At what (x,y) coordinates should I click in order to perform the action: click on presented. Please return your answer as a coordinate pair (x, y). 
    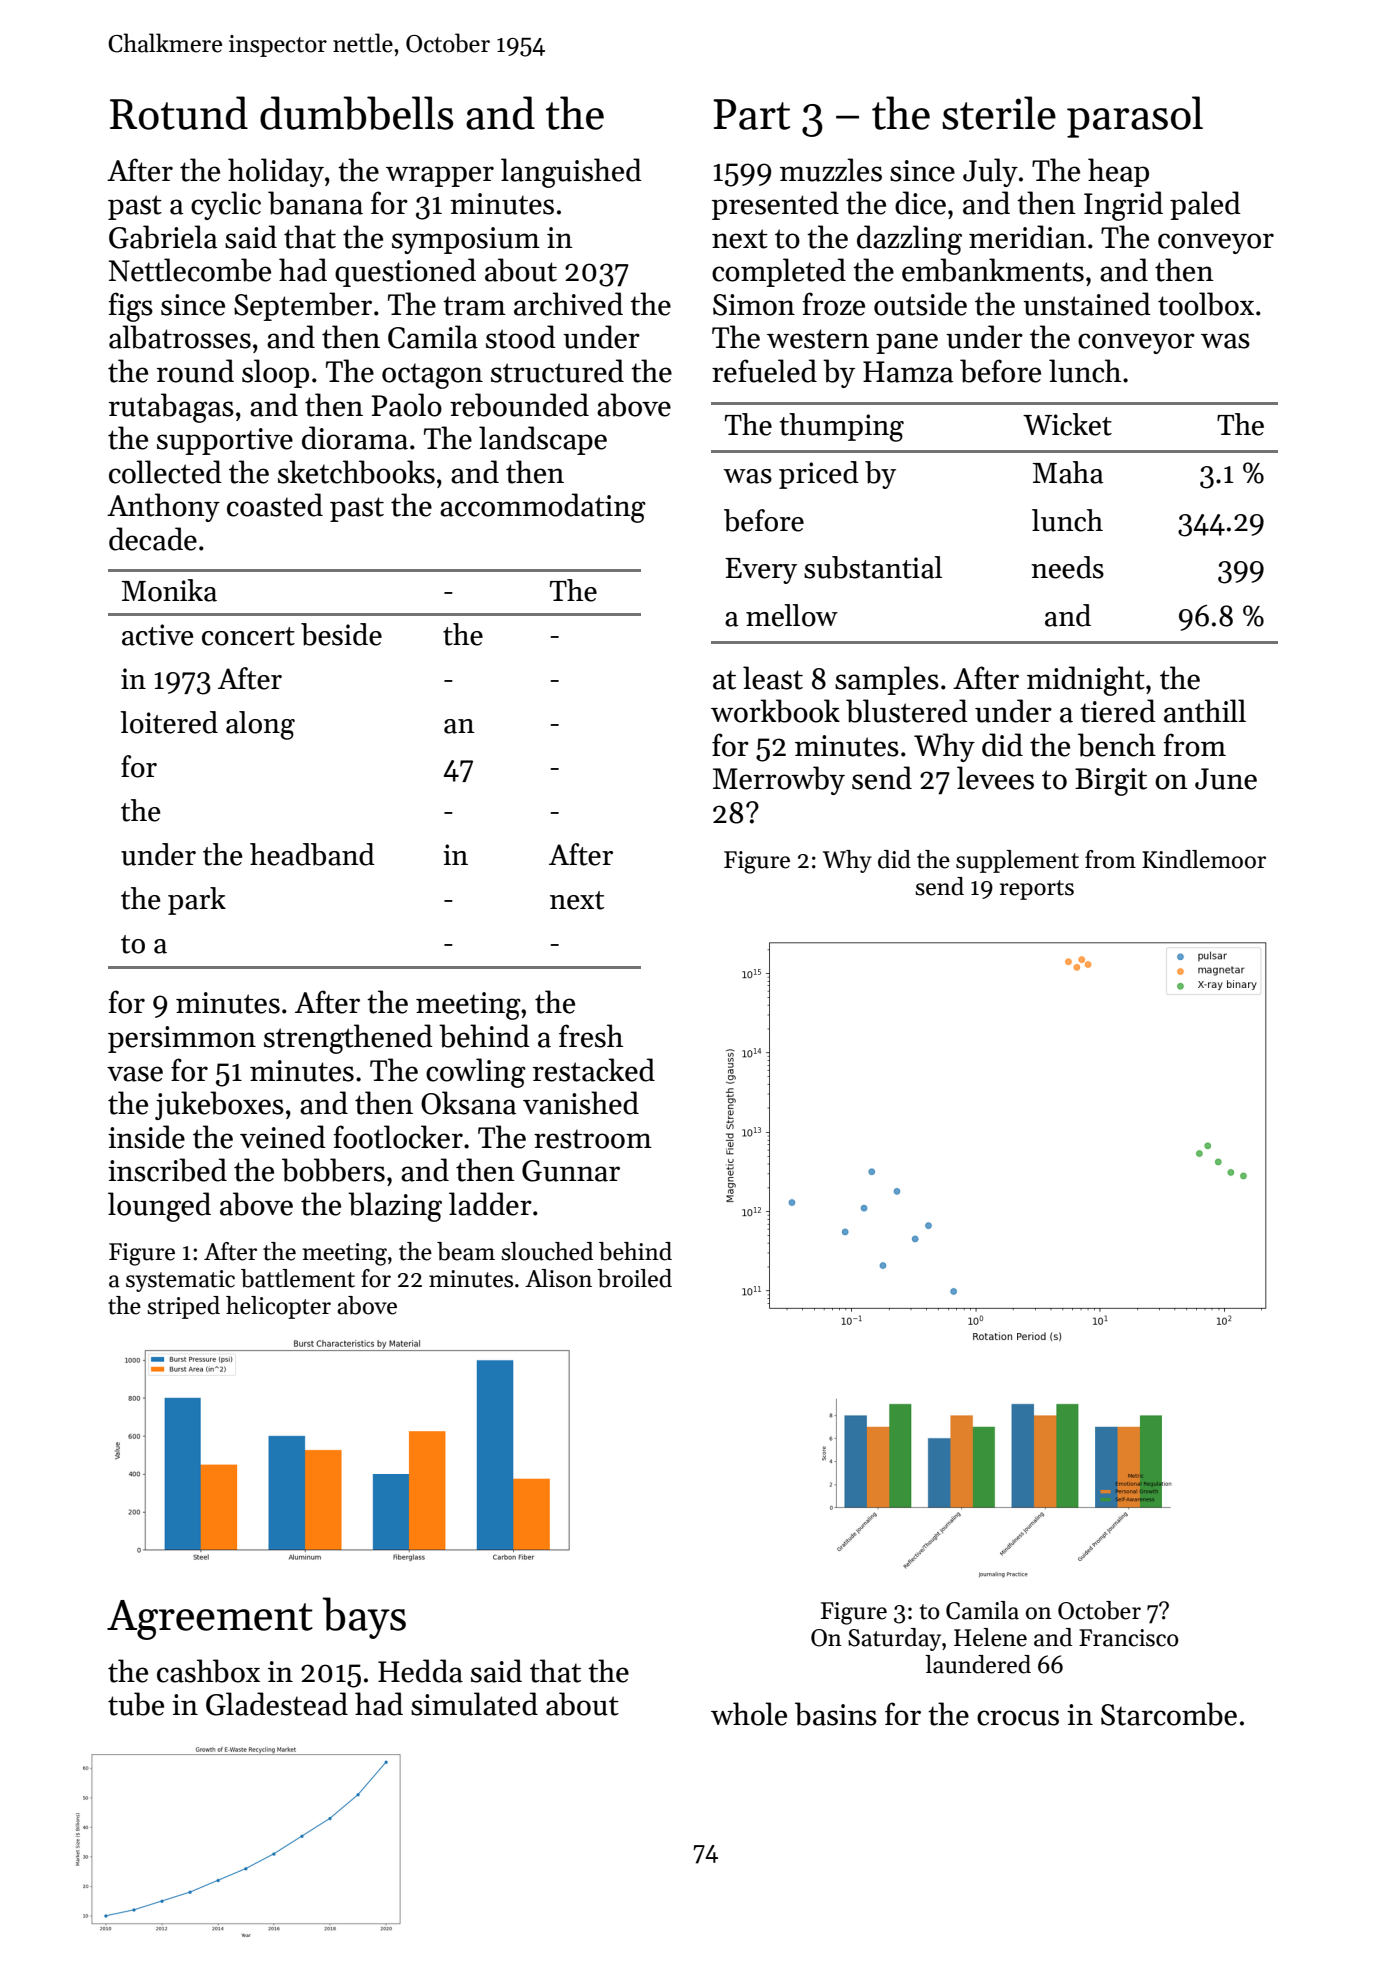
    Looking at the image, I should click on (775, 205).
